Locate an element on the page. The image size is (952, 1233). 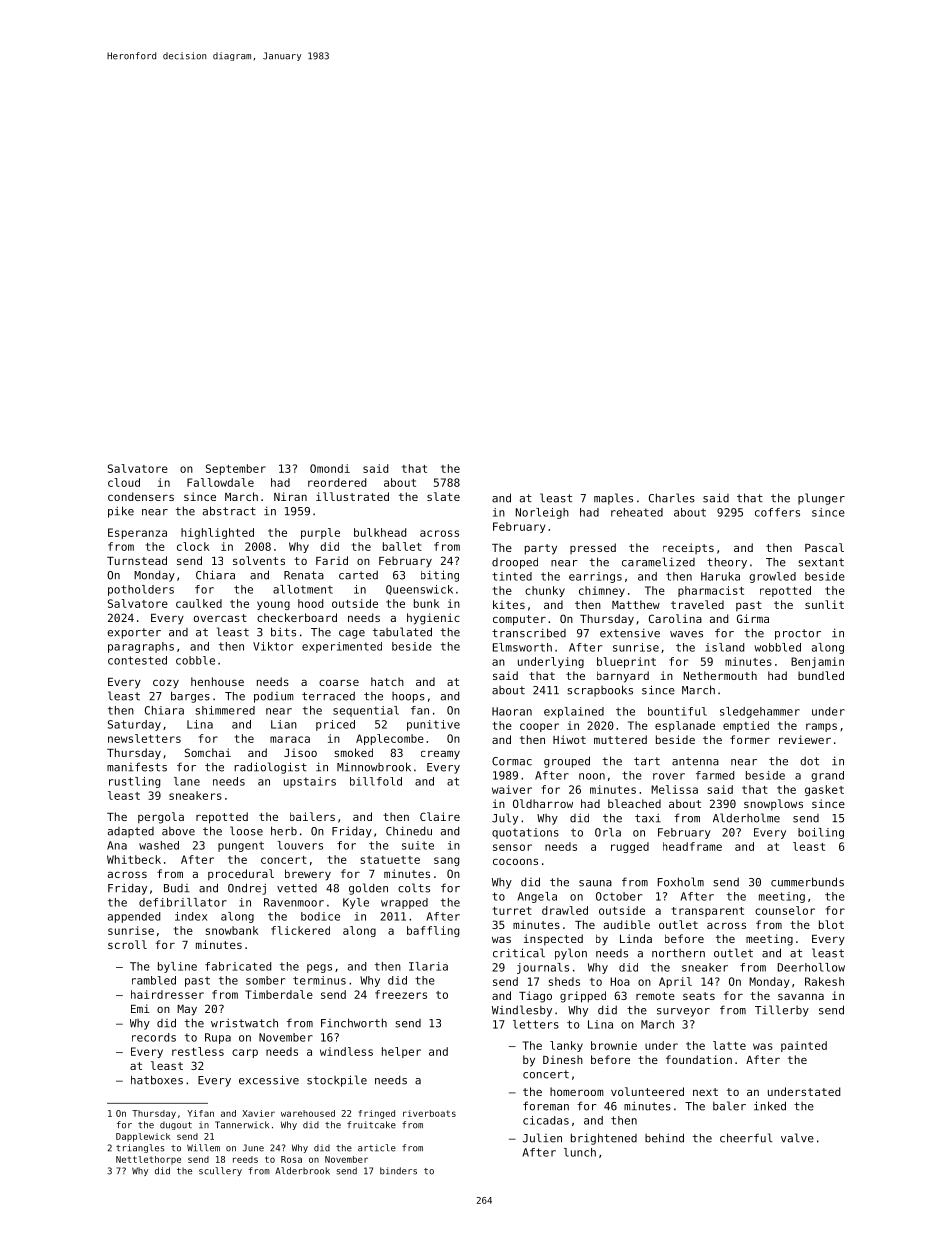
Nettlethorpe is located at coordinates (148, 1160).
